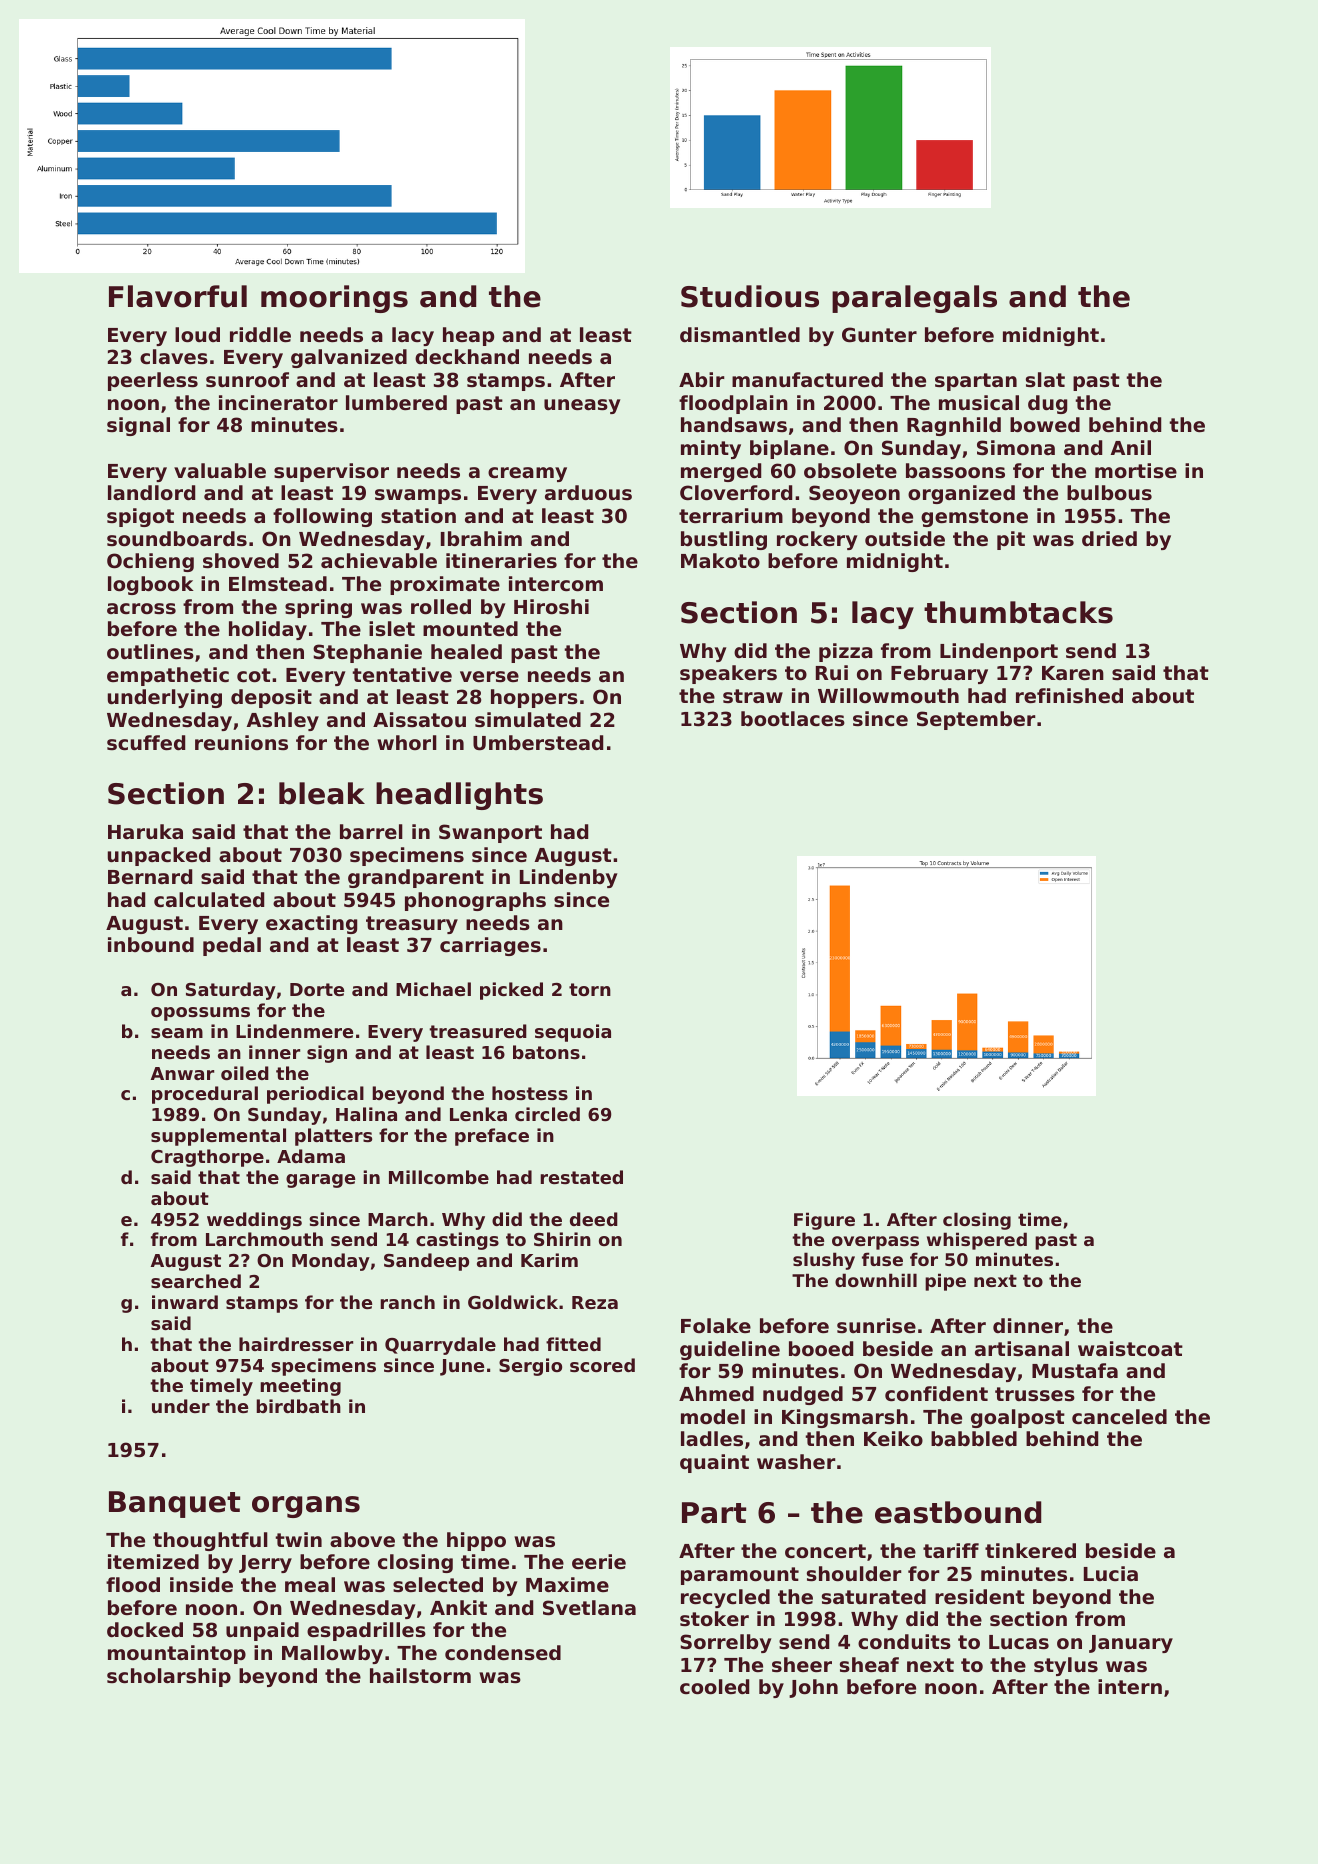  I want to click on waistcoat, so click(1130, 1349).
